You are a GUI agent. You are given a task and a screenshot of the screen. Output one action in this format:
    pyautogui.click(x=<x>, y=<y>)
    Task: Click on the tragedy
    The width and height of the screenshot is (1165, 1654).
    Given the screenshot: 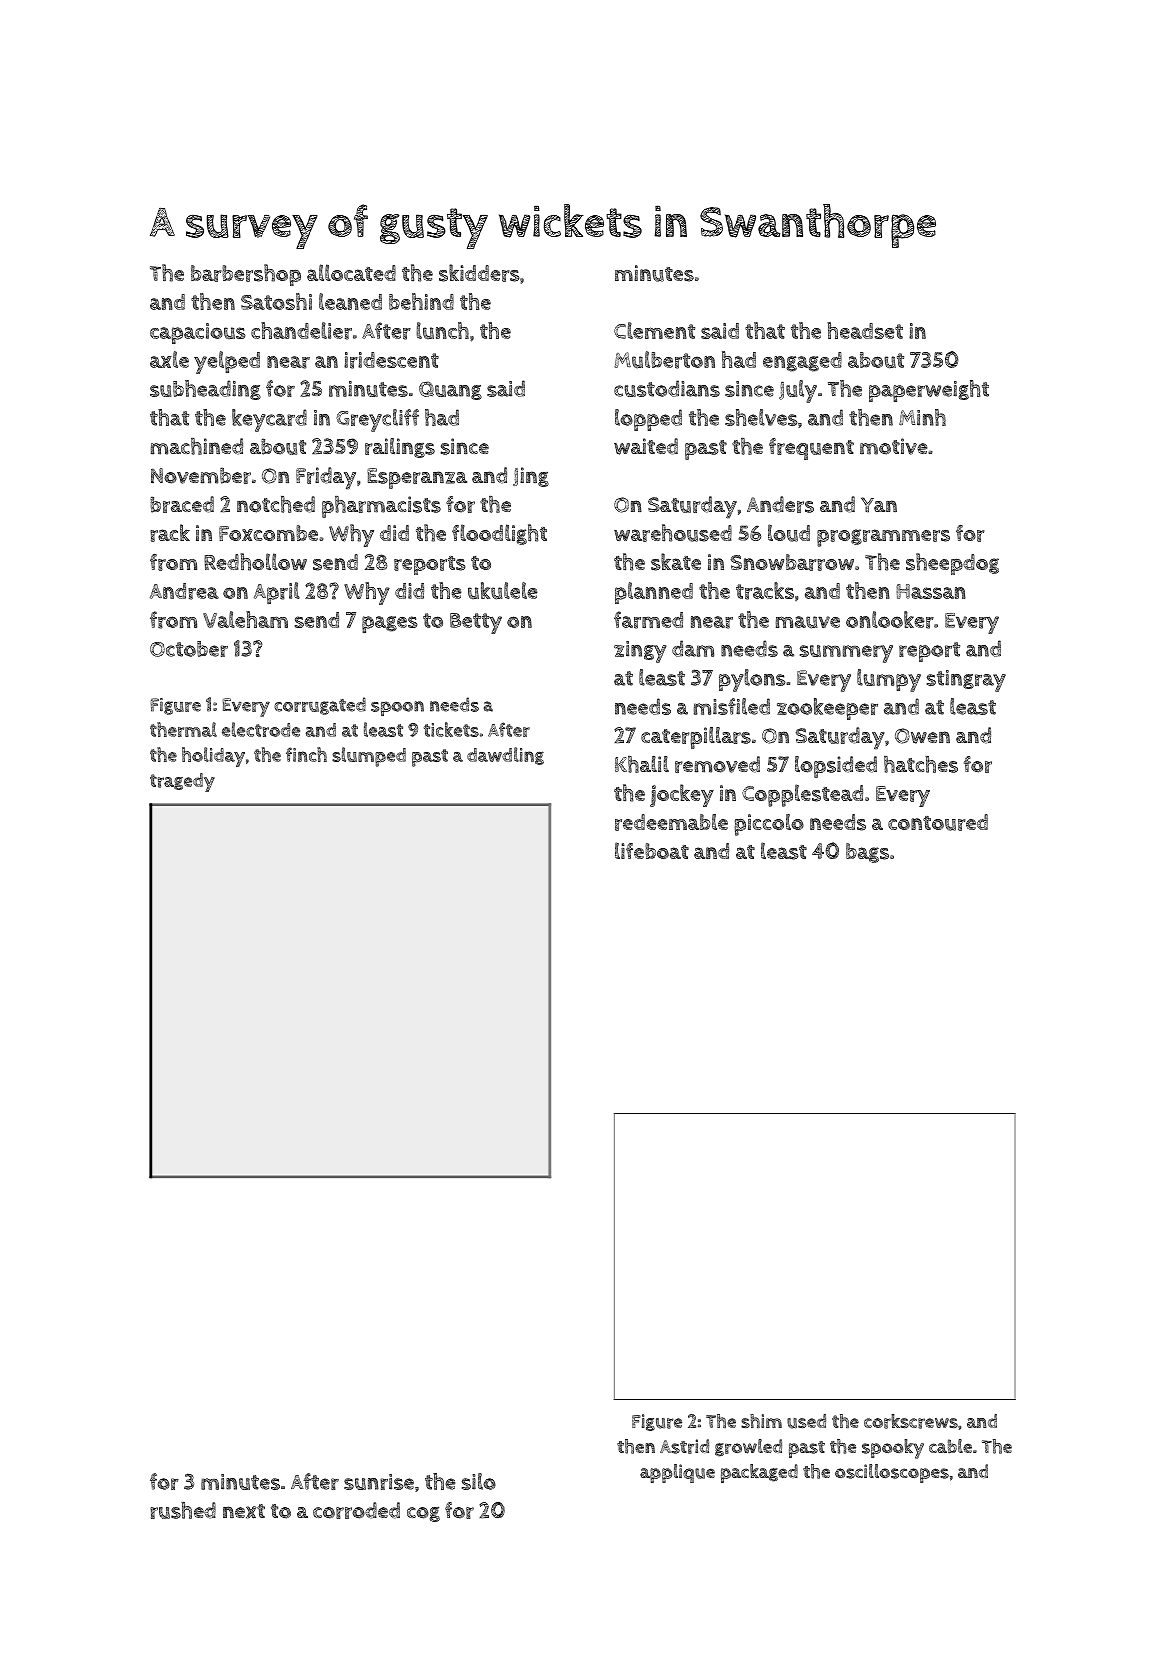 What is the action you would take?
    pyautogui.click(x=182, y=782)
